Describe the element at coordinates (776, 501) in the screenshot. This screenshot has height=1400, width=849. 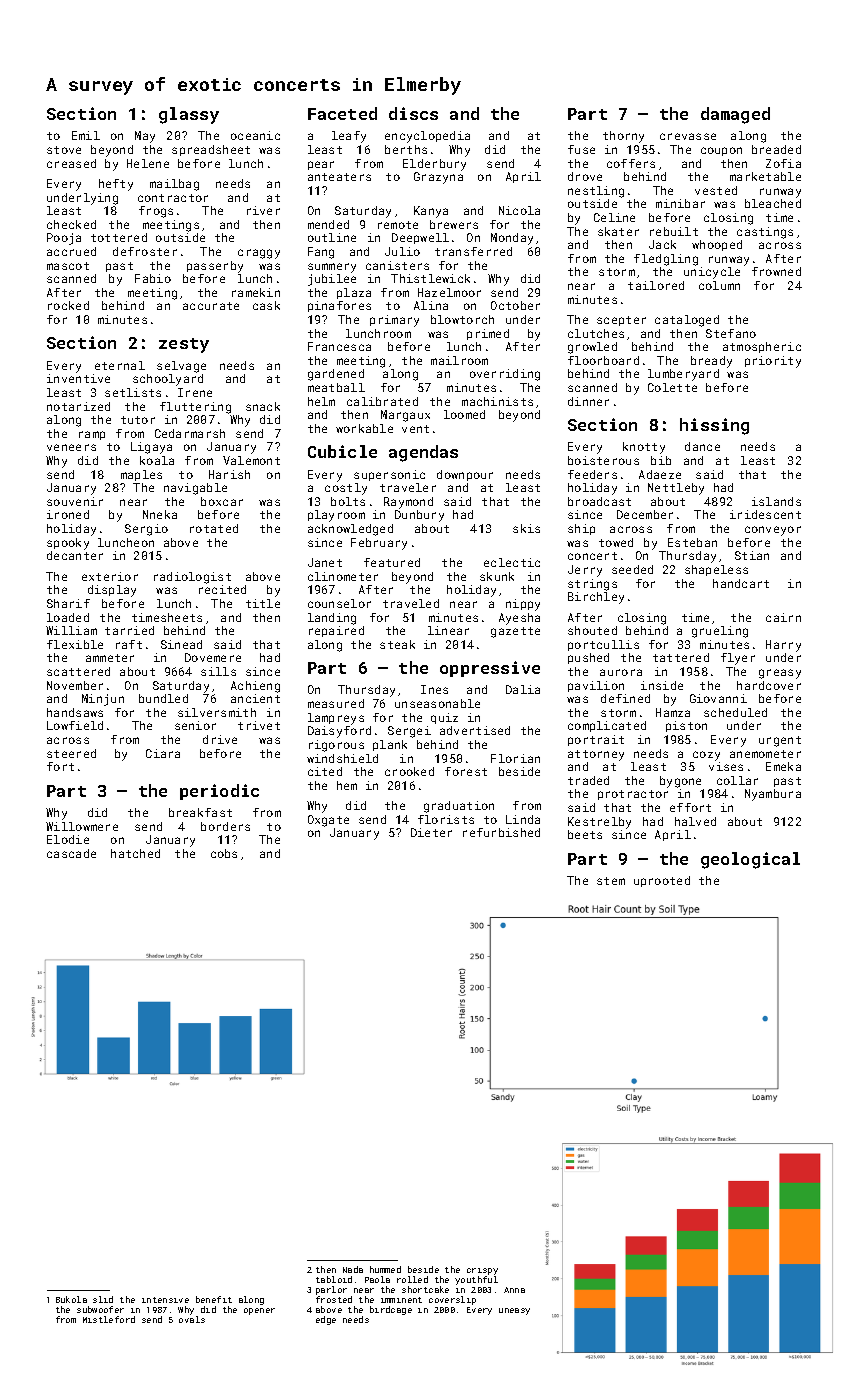
I see `islands` at that location.
